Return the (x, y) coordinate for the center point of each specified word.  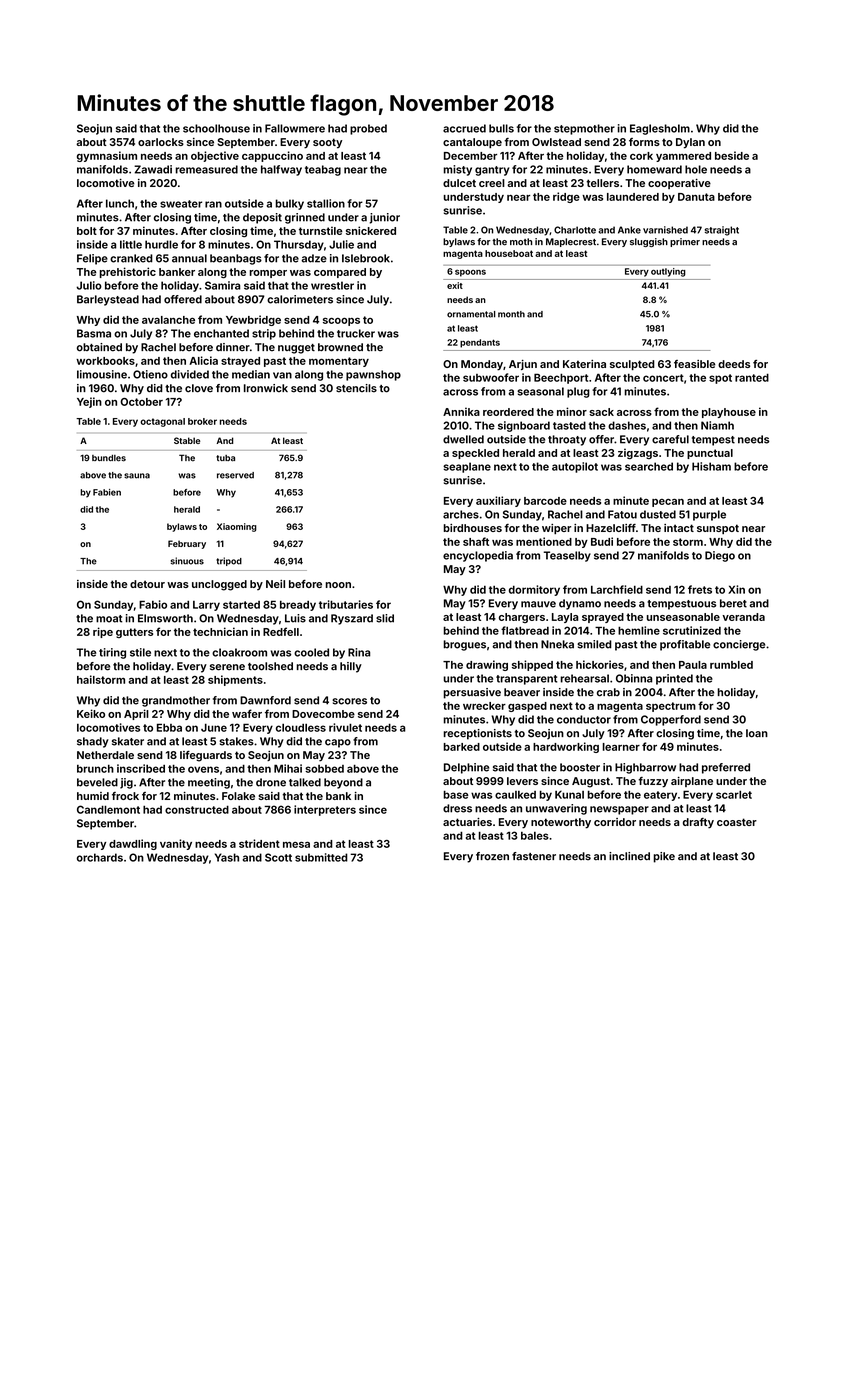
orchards (100, 857)
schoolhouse (216, 128)
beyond (343, 783)
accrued (464, 128)
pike (664, 857)
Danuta (696, 197)
